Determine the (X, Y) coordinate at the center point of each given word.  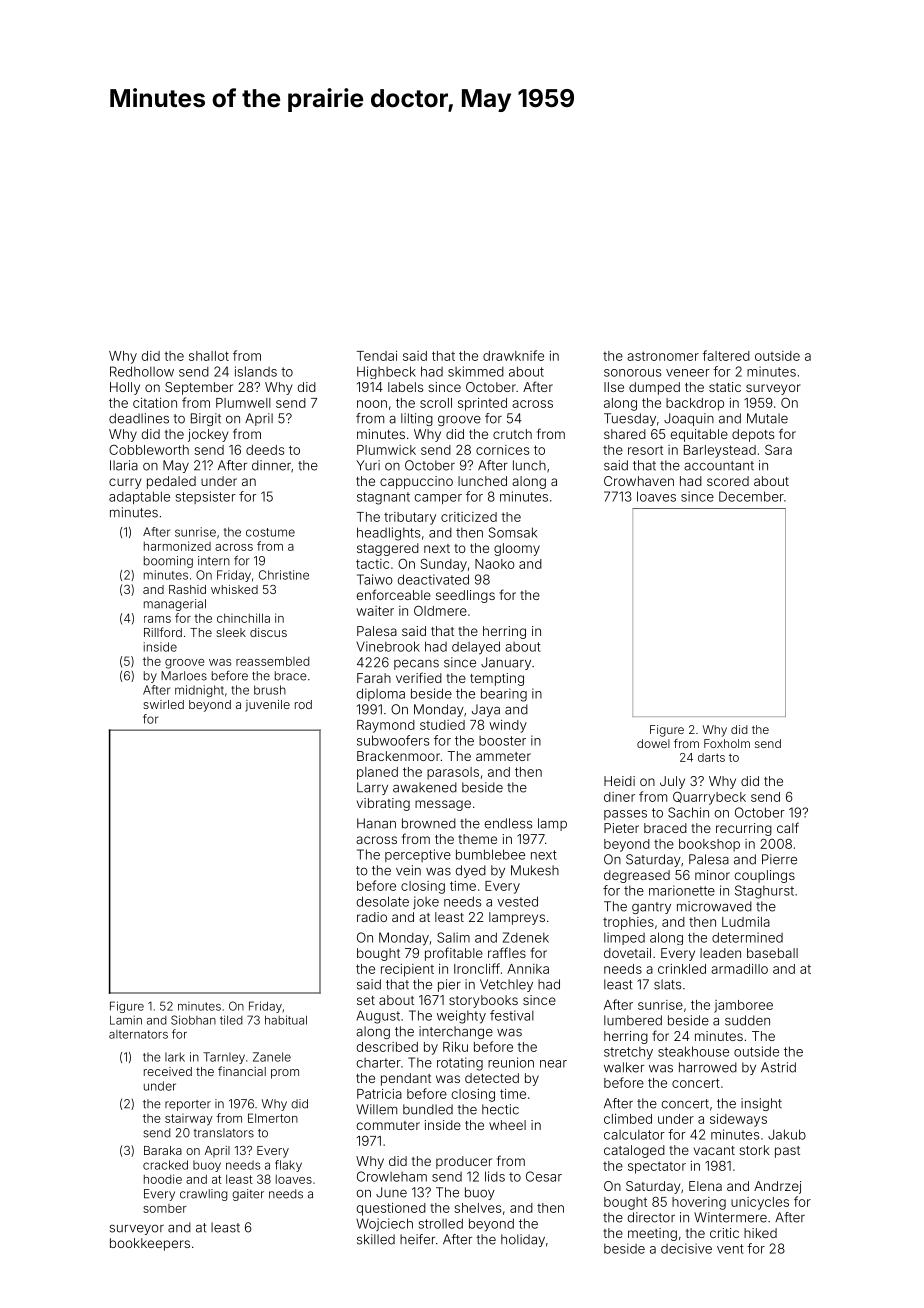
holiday (523, 1240)
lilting (417, 419)
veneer (688, 373)
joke (426, 902)
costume (270, 532)
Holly (125, 388)
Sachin (688, 812)
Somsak (512, 532)
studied (442, 725)
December (751, 496)
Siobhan (193, 1020)
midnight (199, 691)
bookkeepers (150, 1244)
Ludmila (746, 922)
